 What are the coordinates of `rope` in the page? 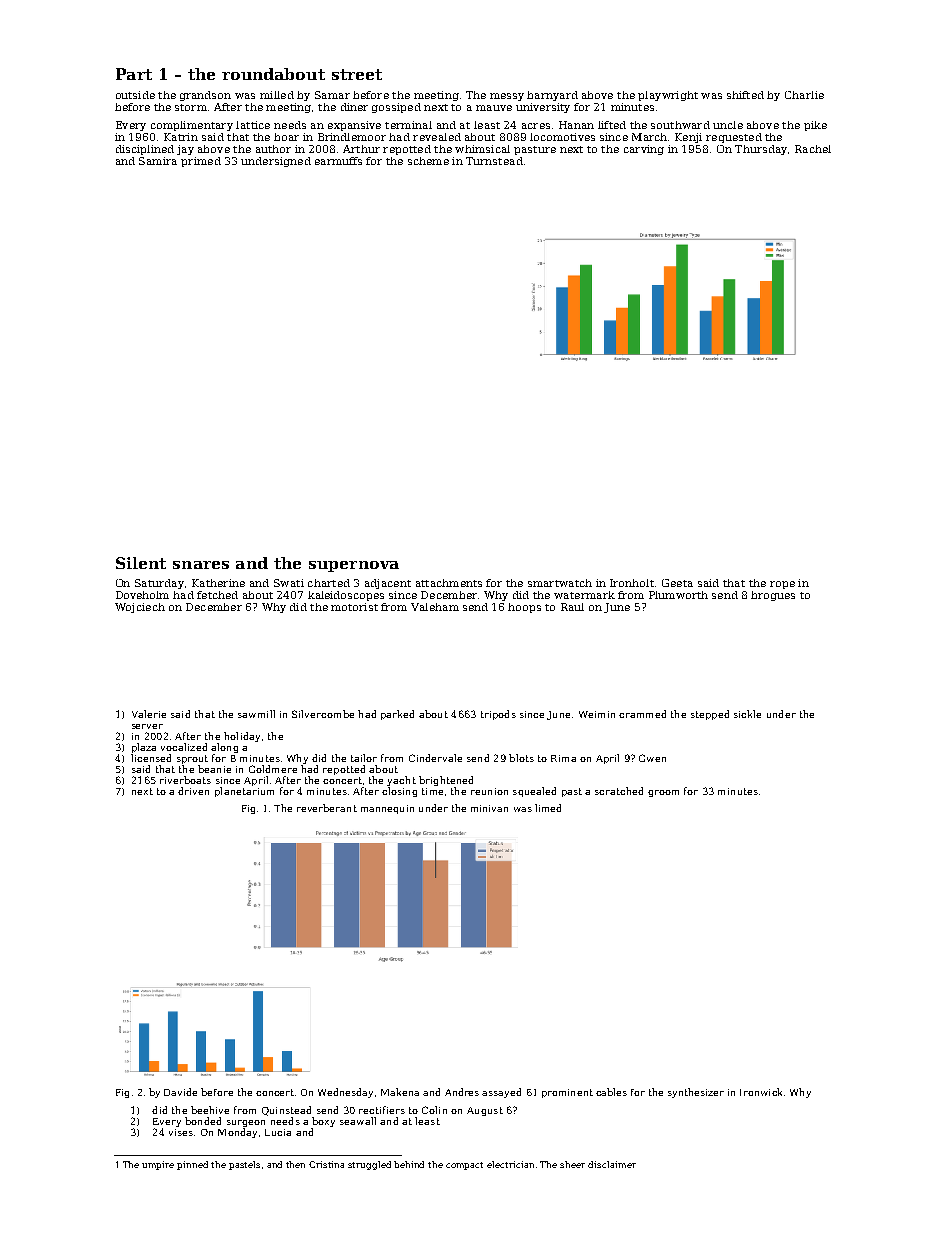 It's located at (782, 585).
